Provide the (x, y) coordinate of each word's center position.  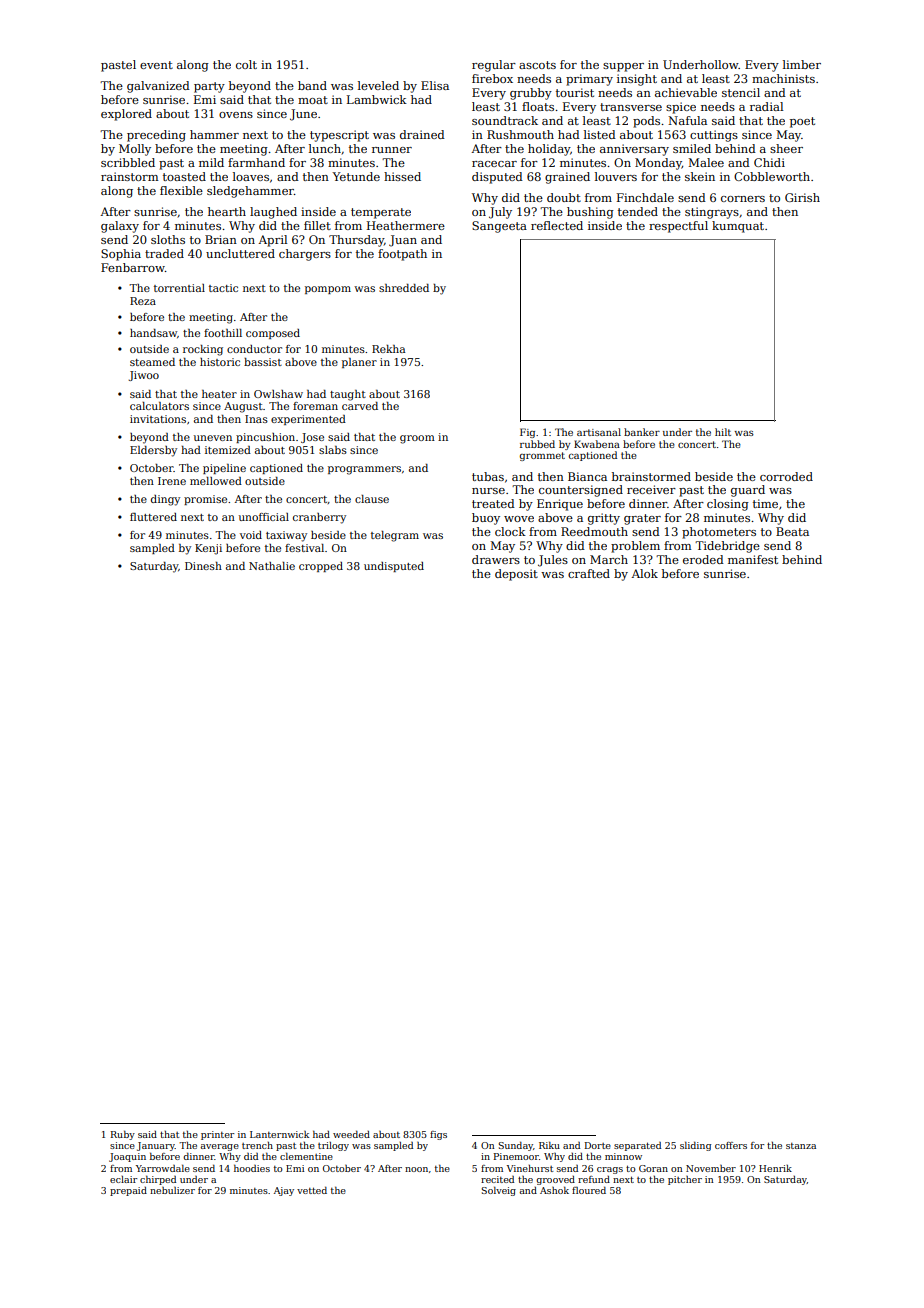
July (500, 213)
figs (438, 1135)
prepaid (128, 1191)
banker (642, 432)
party (209, 87)
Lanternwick (279, 1134)
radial (766, 106)
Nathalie (272, 566)
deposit (516, 575)
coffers (731, 1145)
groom (417, 439)
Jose (312, 438)
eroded (703, 559)
